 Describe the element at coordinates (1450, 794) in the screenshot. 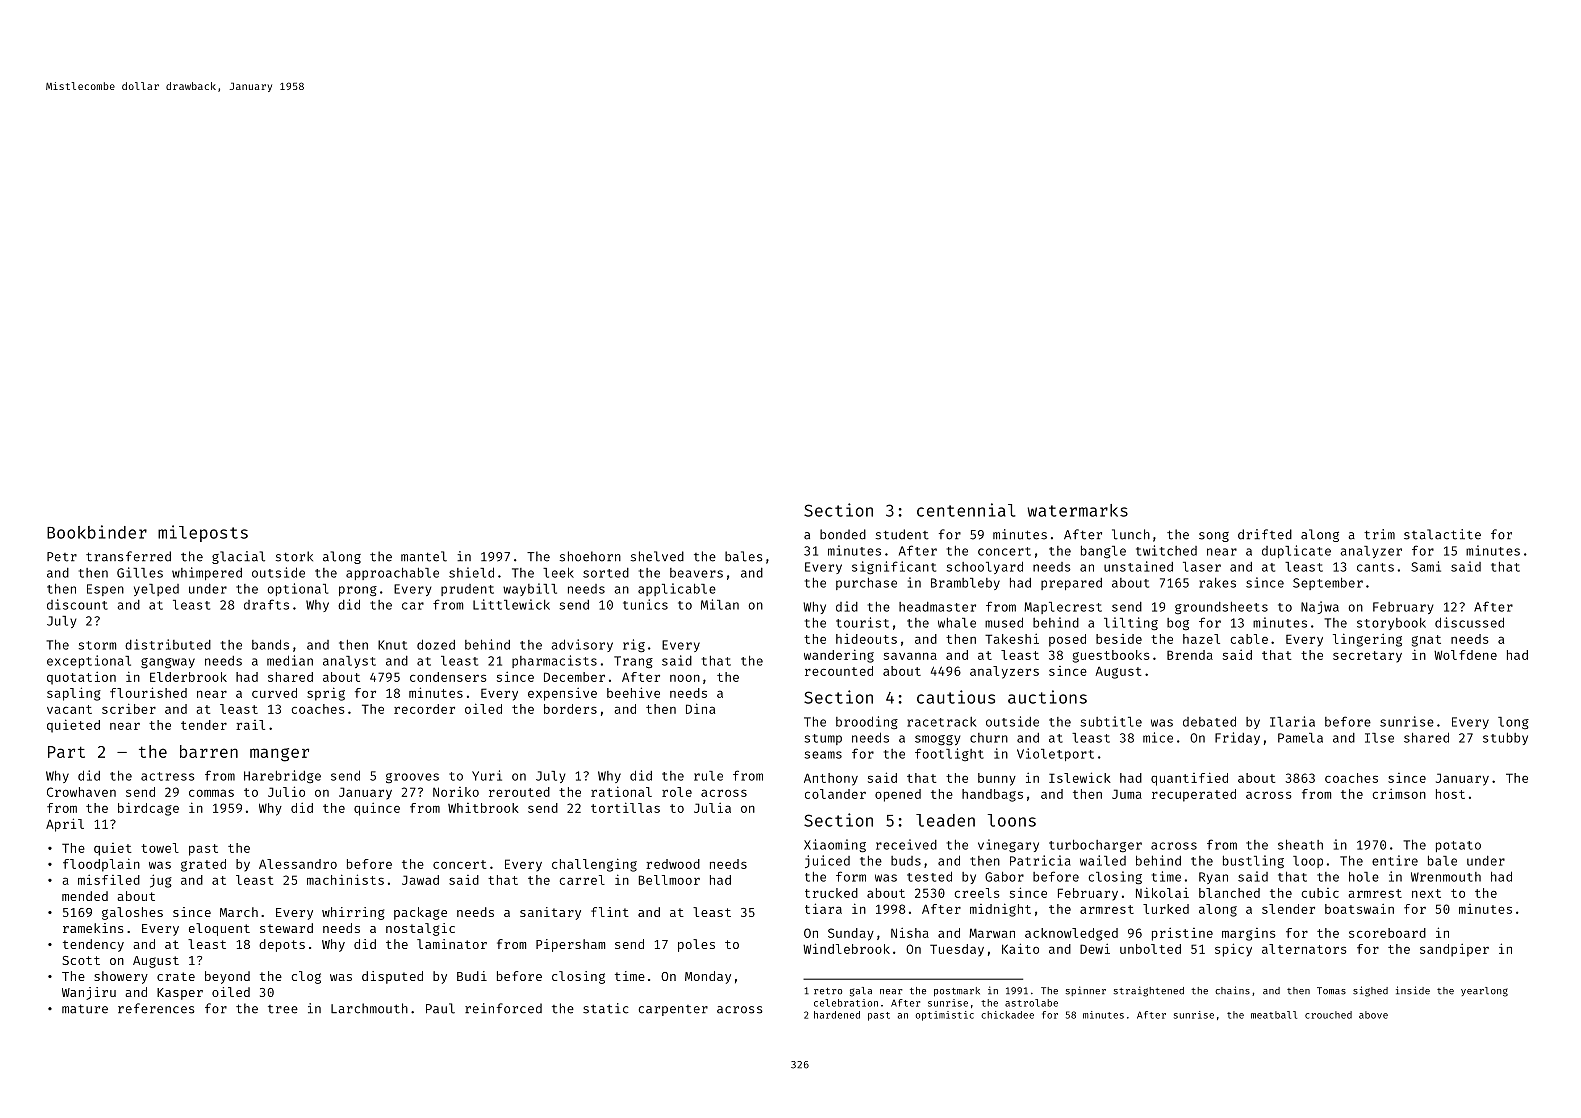

I see `host` at that location.
